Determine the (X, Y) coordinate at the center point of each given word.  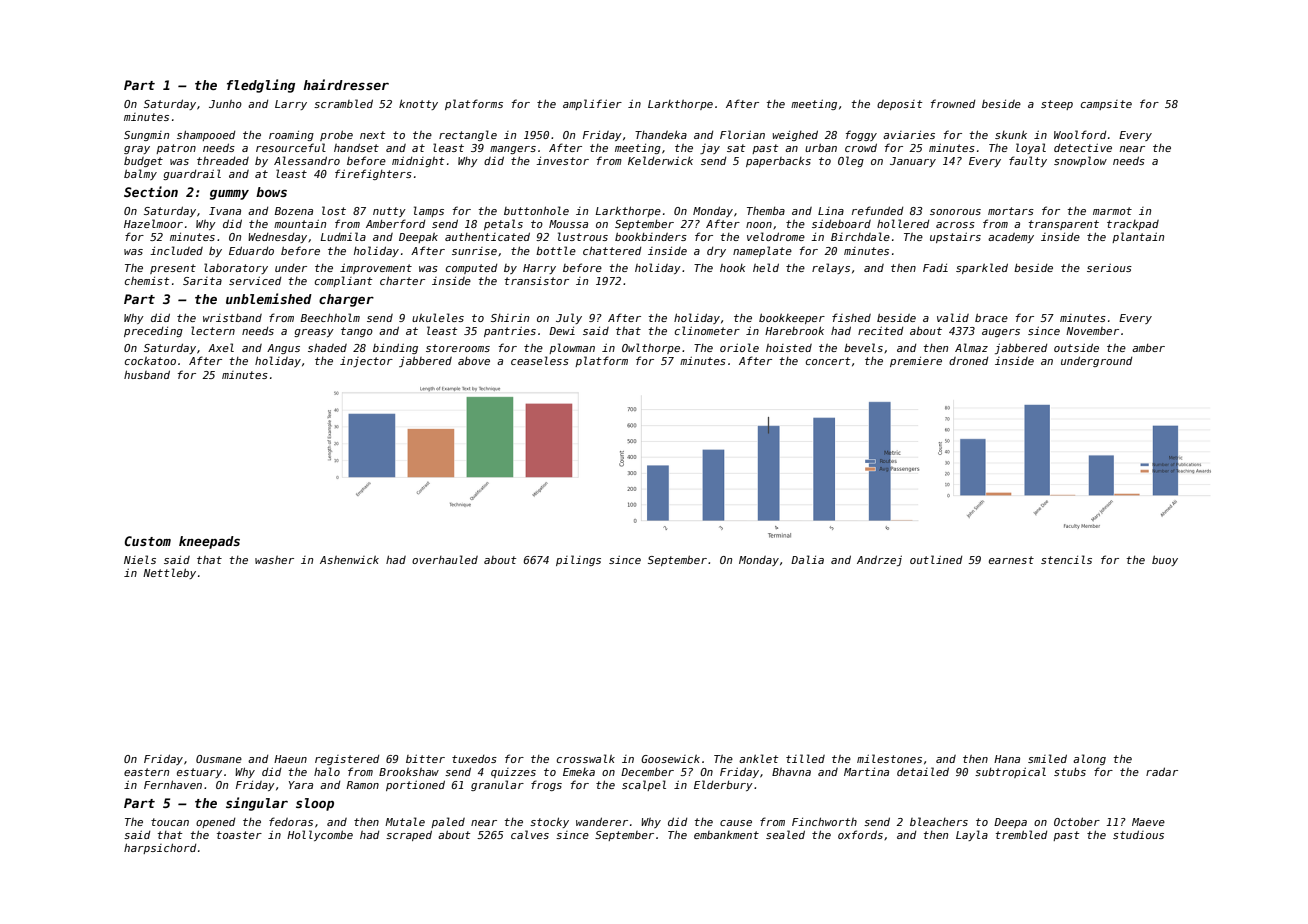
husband (147, 374)
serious (1109, 268)
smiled (1047, 758)
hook (733, 268)
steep (1057, 105)
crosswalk (586, 758)
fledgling (261, 86)
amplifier (592, 104)
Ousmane (219, 759)
